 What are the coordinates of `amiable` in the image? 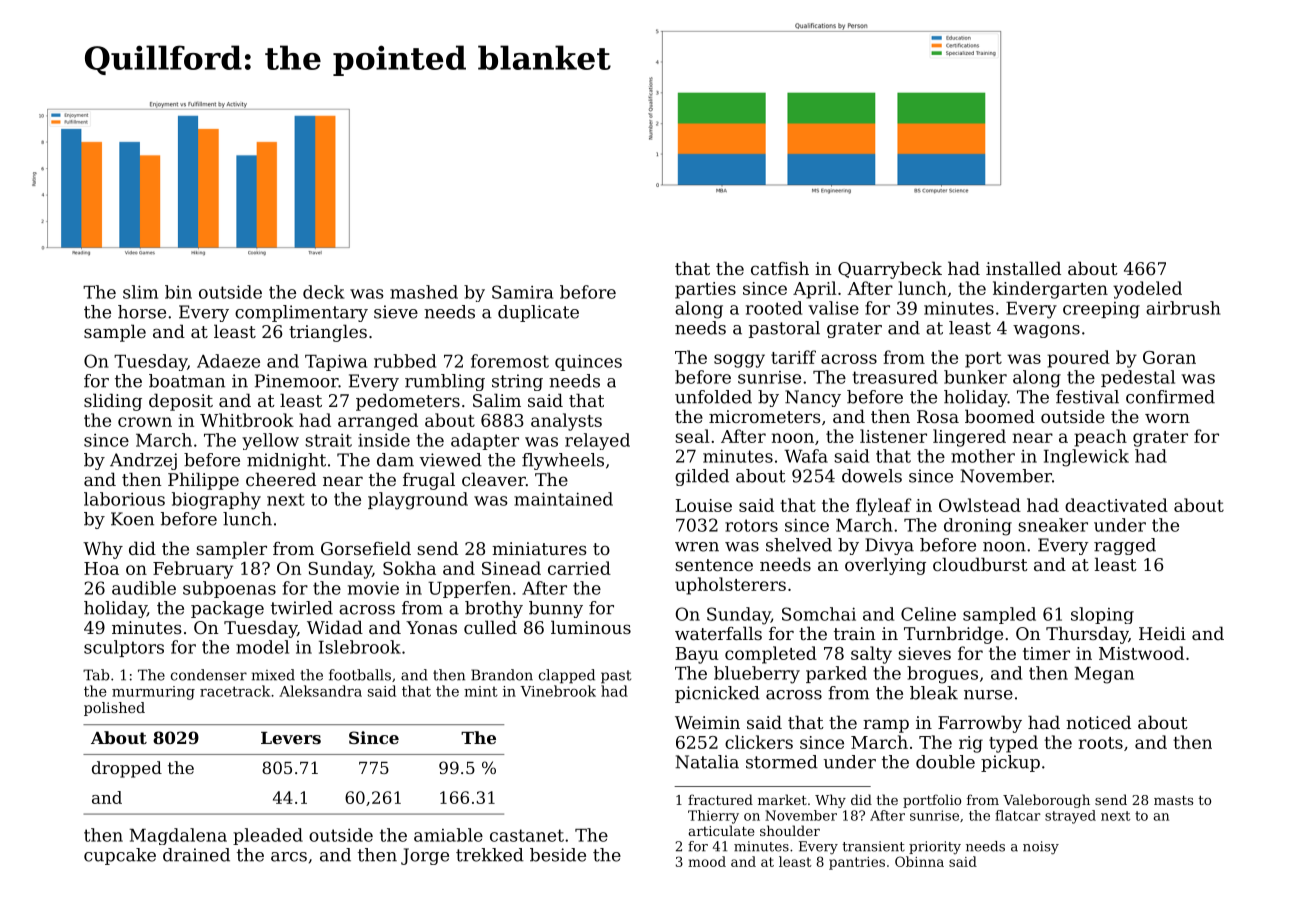 It's located at (448, 835).
